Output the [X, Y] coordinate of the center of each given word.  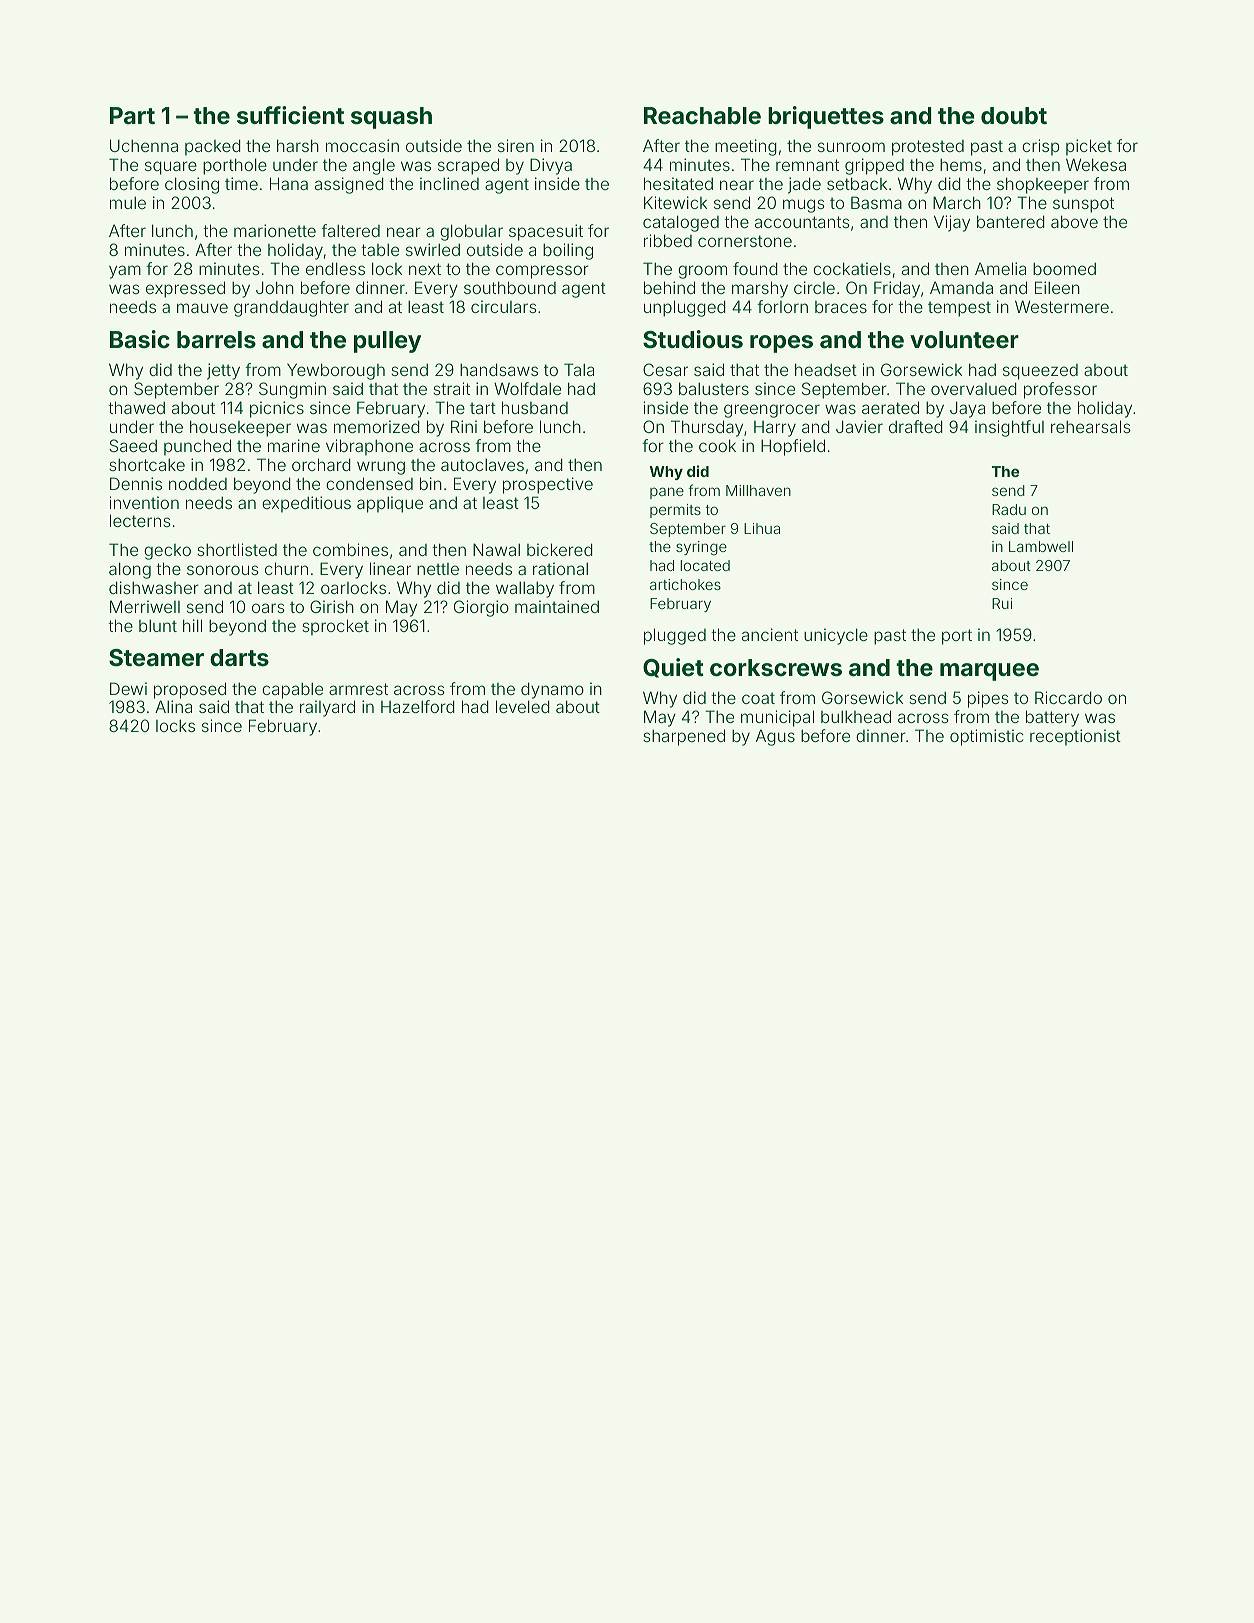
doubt [1014, 115]
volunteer [964, 339]
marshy [760, 289]
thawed [136, 407]
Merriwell [145, 606]
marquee [989, 672]
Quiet [673, 668]
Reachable [702, 115]
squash [391, 118]
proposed [190, 690]
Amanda [961, 287]
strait [451, 388]
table [380, 249]
